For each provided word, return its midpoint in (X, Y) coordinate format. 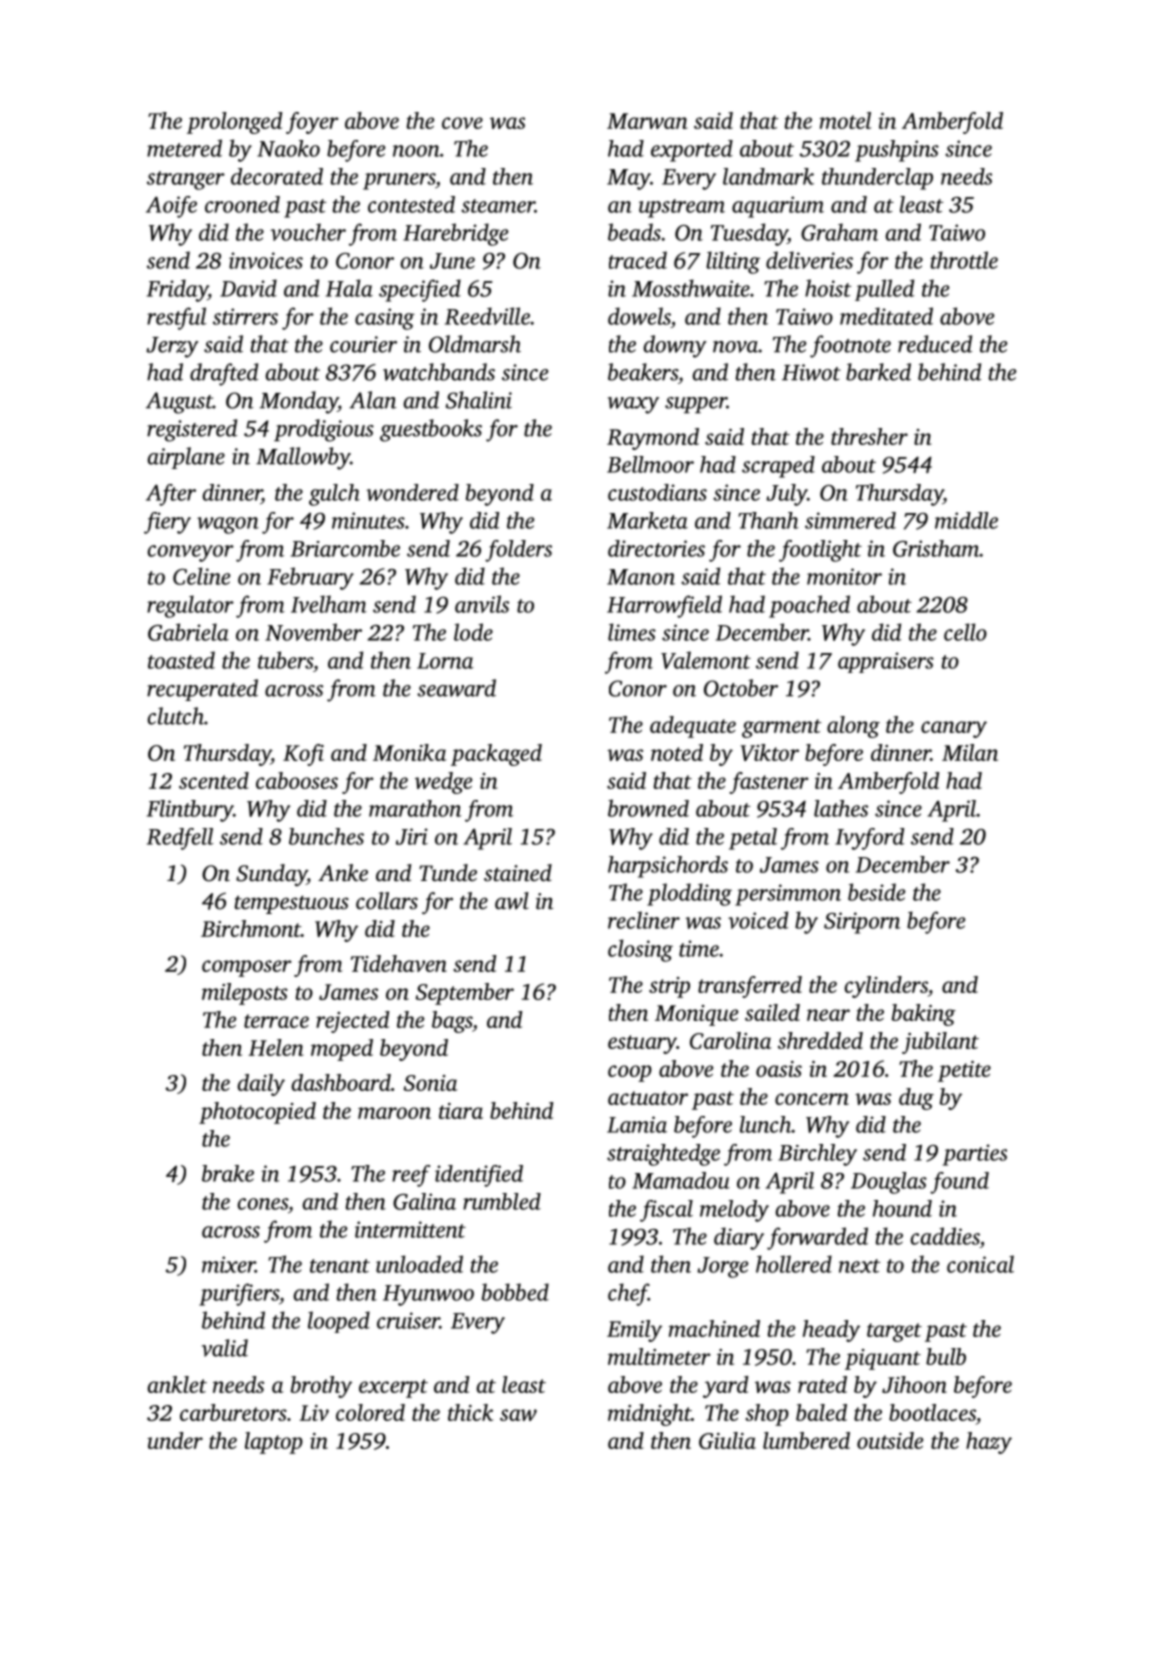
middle (966, 520)
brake (228, 1173)
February (310, 578)
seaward (456, 688)
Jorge (722, 1267)
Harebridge (455, 234)
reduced (935, 344)
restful (176, 318)
